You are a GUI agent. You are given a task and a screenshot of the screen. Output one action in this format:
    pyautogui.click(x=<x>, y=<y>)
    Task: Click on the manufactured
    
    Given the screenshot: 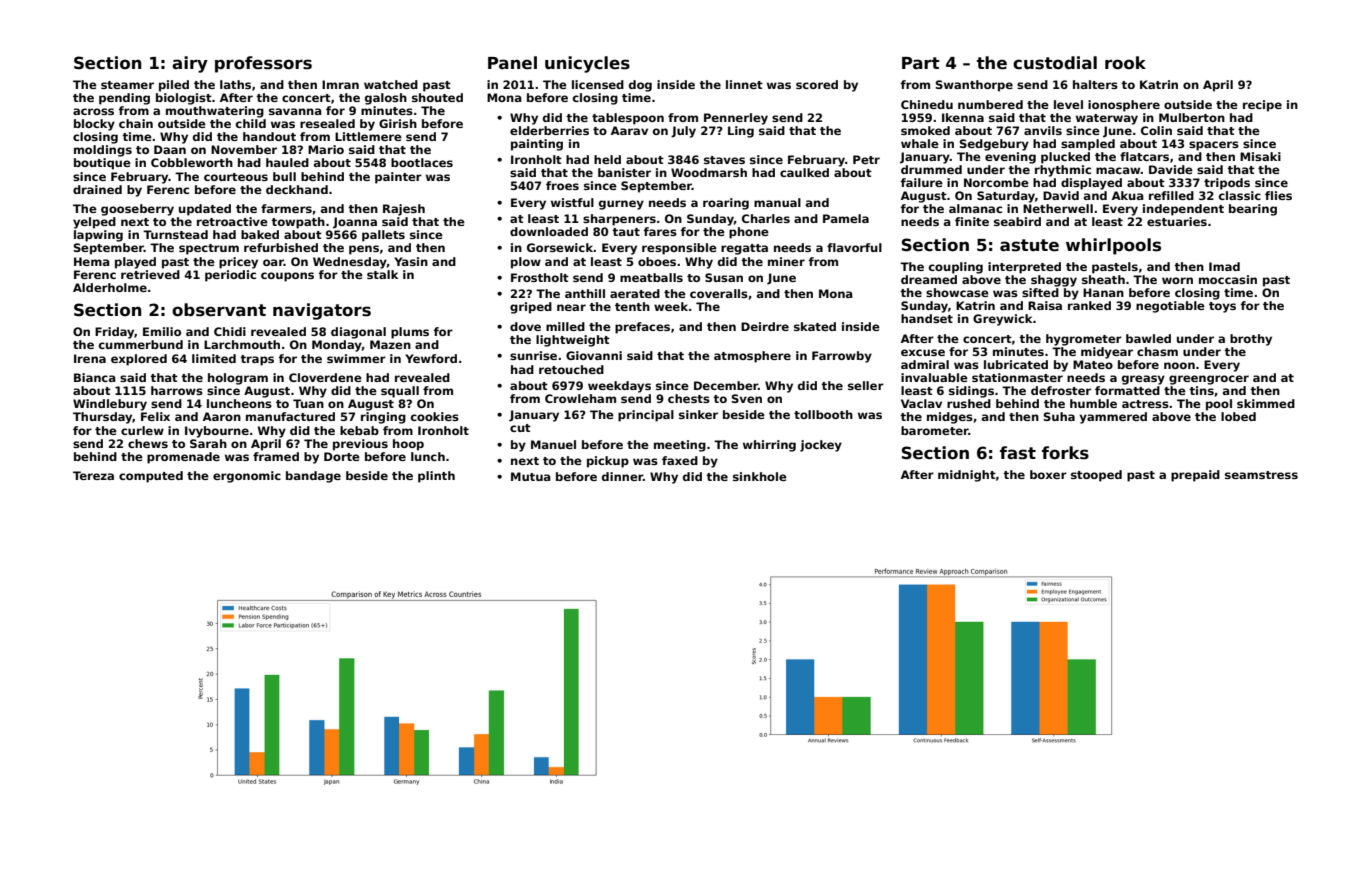 What is the action you would take?
    pyautogui.click(x=290, y=416)
